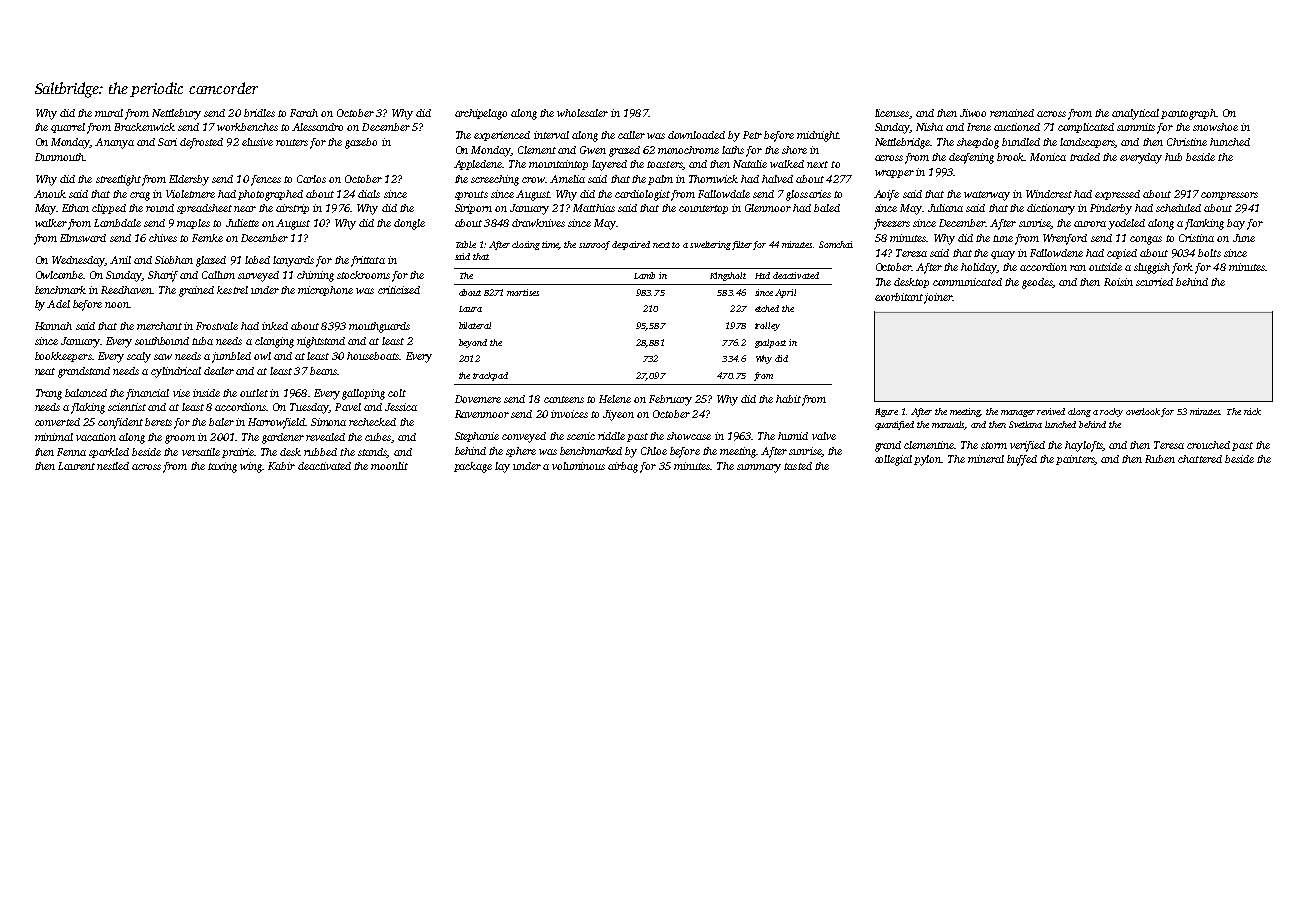  What do you see at coordinates (767, 308) in the image?
I see `etched` at bounding box center [767, 308].
